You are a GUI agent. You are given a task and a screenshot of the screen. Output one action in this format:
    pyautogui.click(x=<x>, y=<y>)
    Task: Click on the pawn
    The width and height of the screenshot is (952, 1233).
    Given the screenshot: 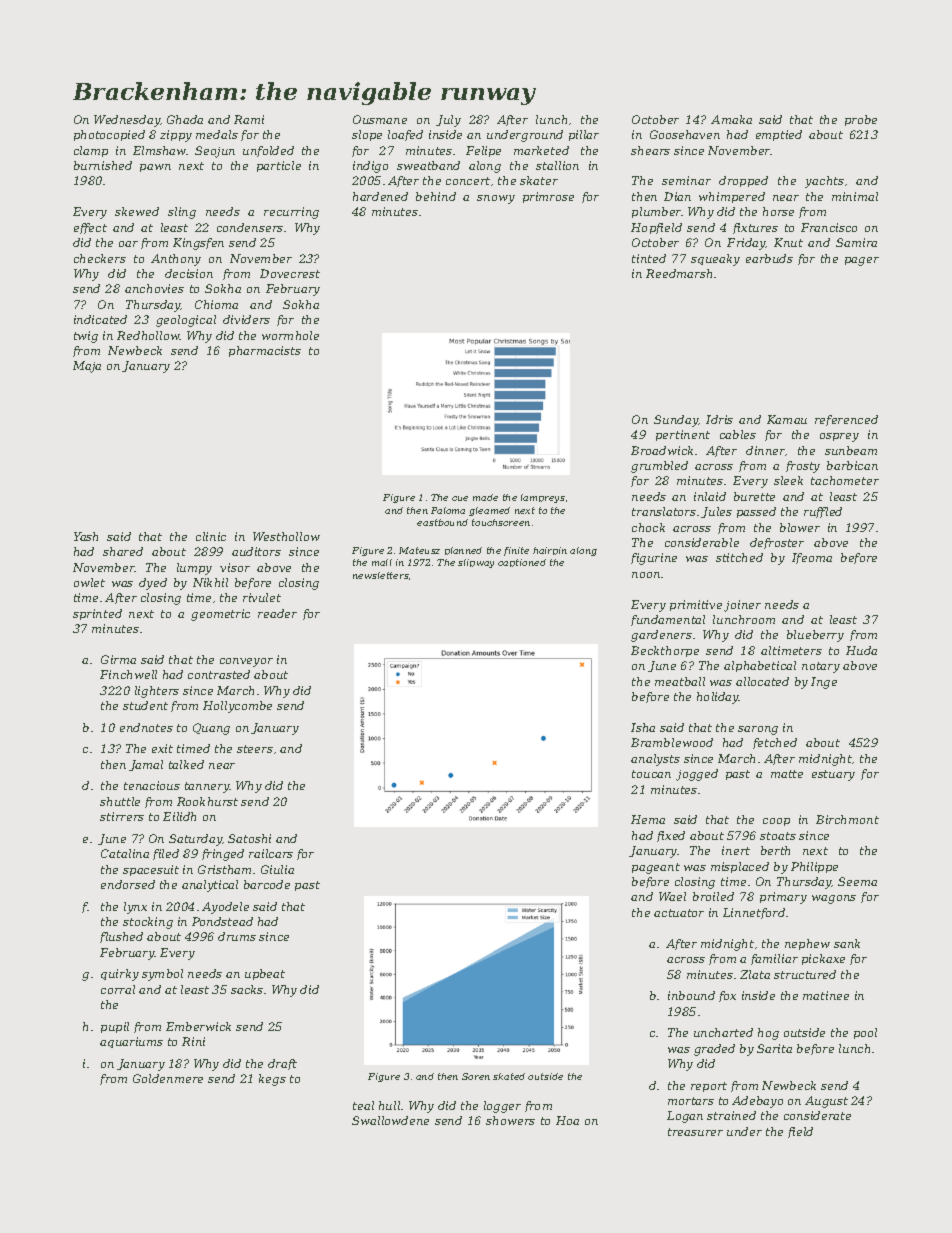 What is the action you would take?
    pyautogui.click(x=155, y=168)
